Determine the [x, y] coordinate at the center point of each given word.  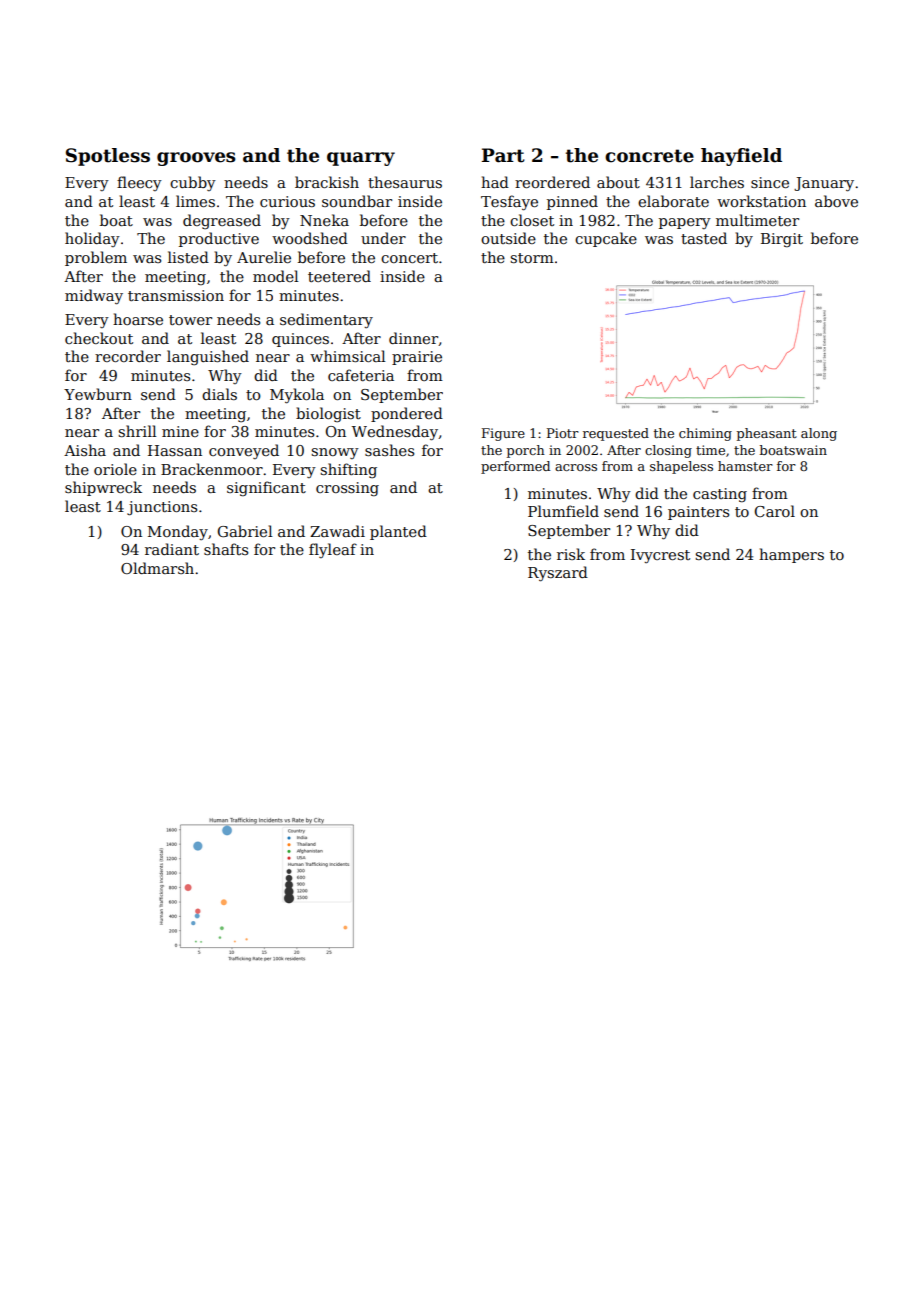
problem [96, 258]
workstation [761, 201]
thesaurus [405, 182]
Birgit [782, 240]
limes [195, 201]
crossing [347, 489]
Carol [774, 511]
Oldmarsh [157, 568]
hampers [791, 555]
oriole [115, 469]
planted [398, 532]
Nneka [324, 220]
